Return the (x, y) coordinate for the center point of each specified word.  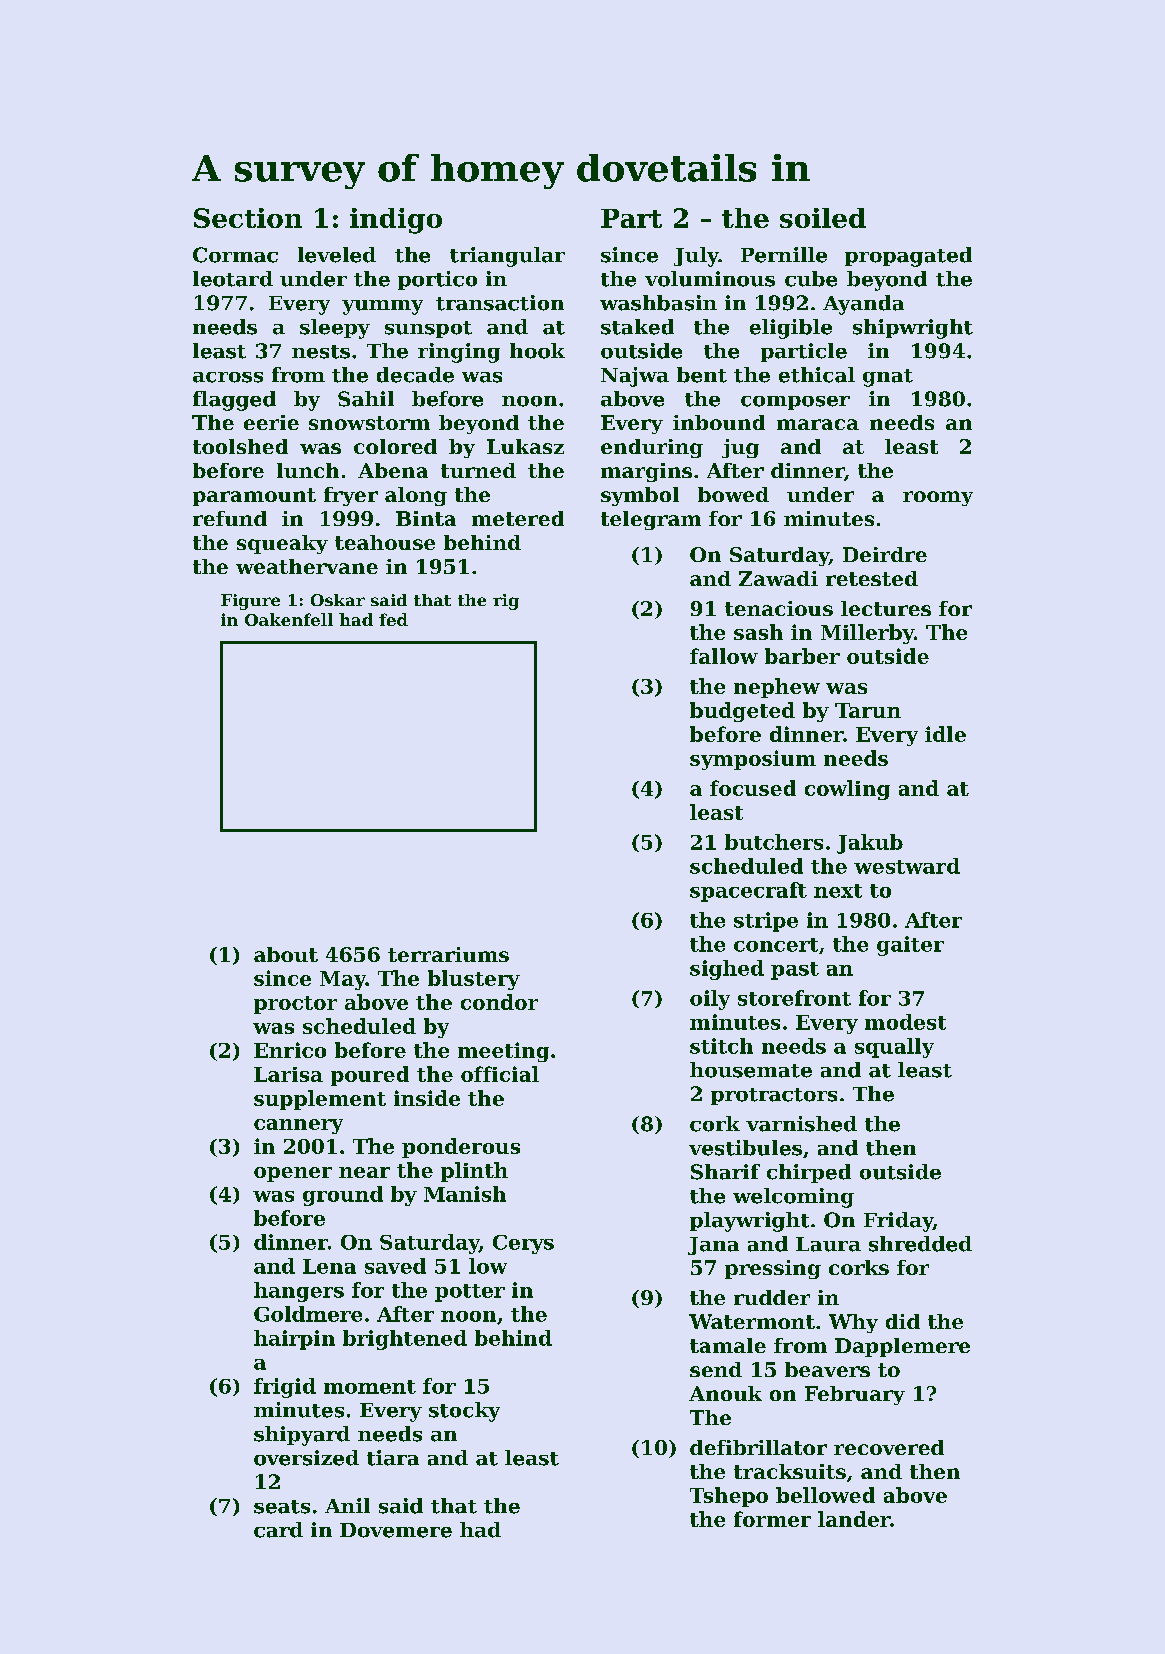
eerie (271, 422)
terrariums (448, 954)
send (716, 1369)
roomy (938, 498)
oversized (306, 1458)
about (286, 954)
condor (499, 1002)
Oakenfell (289, 619)
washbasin (658, 303)
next (838, 891)
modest (905, 1022)
